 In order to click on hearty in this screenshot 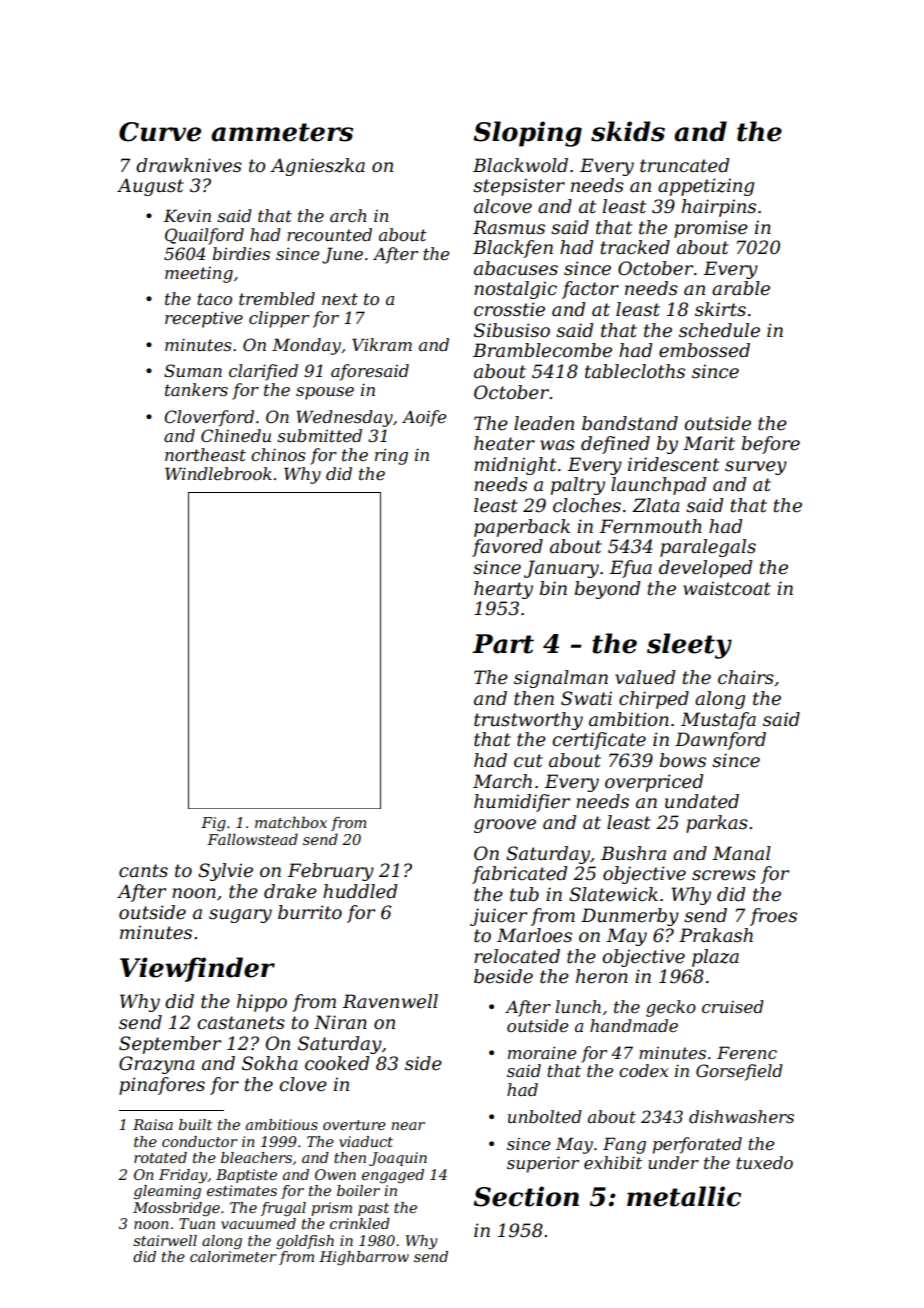, I will do `click(503, 590)`.
